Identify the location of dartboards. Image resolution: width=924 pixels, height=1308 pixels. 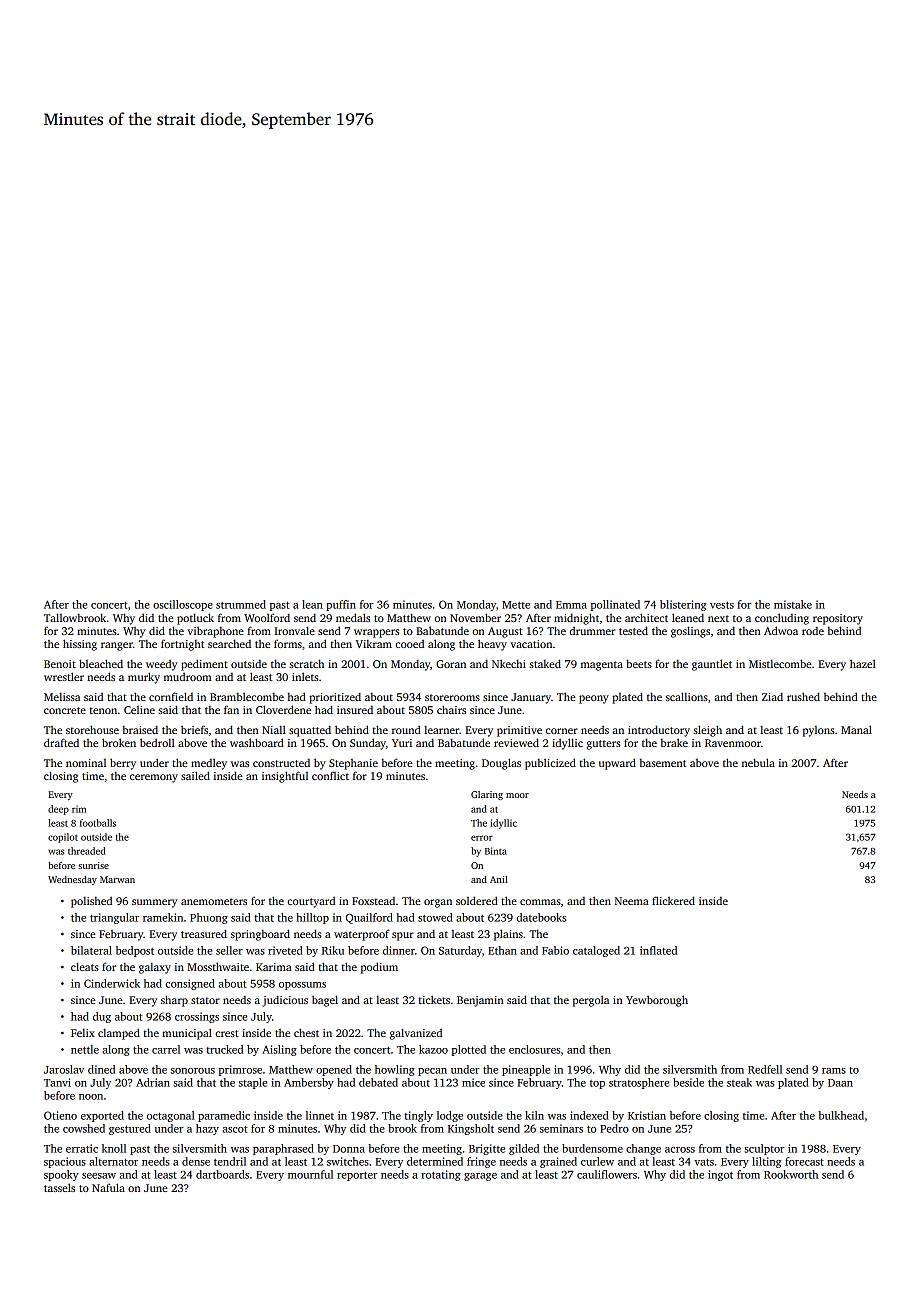
(222, 1174).
